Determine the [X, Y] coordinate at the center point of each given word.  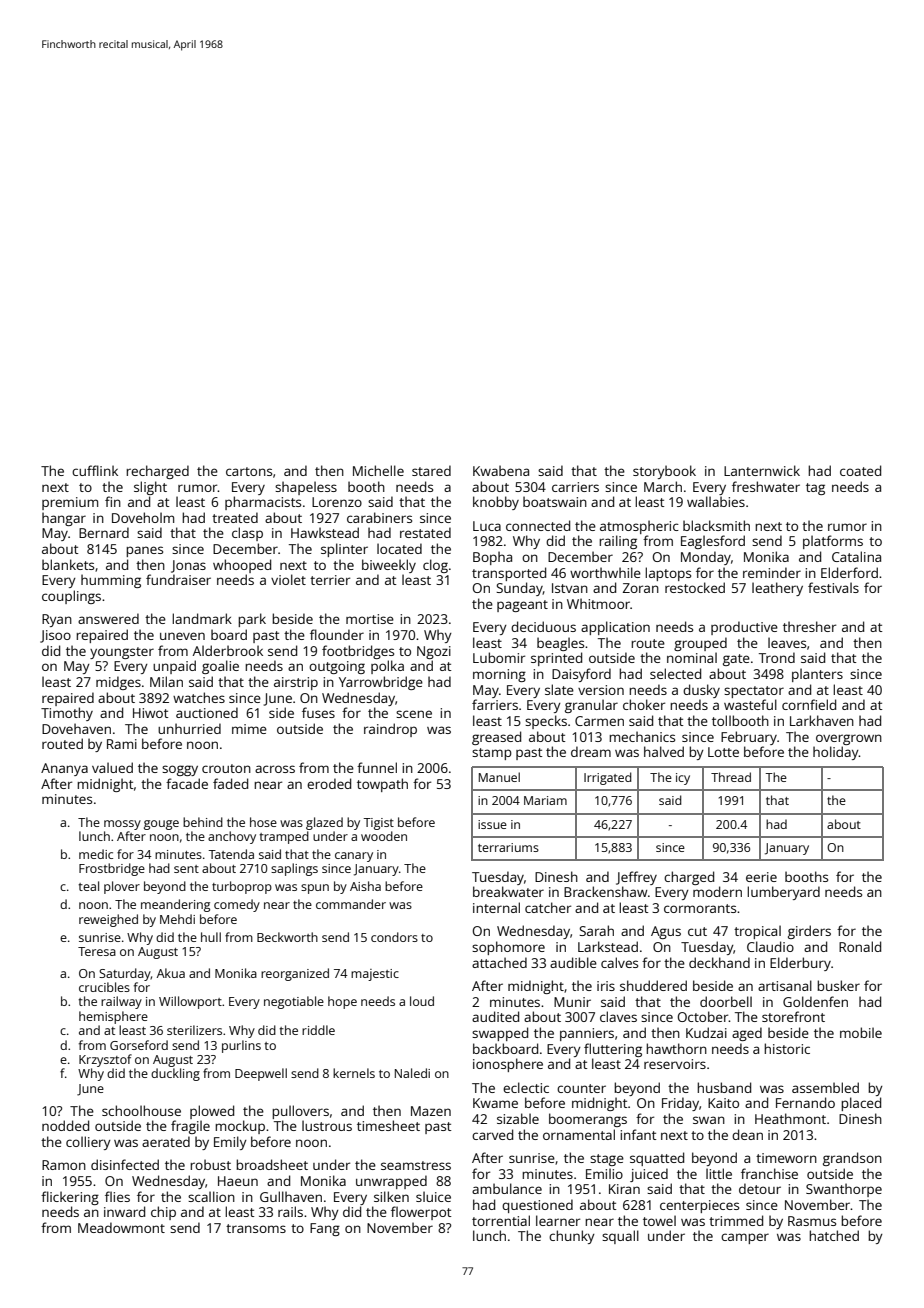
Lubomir [499, 657]
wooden [384, 836]
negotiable [294, 1002]
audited [495, 1016]
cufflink [95, 470]
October [703, 1016]
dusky [701, 691]
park [252, 620]
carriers [575, 487]
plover [122, 887]
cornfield [809, 704]
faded [230, 783]
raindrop [390, 730]
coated [860, 470]
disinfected [125, 1164]
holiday [836, 753]
